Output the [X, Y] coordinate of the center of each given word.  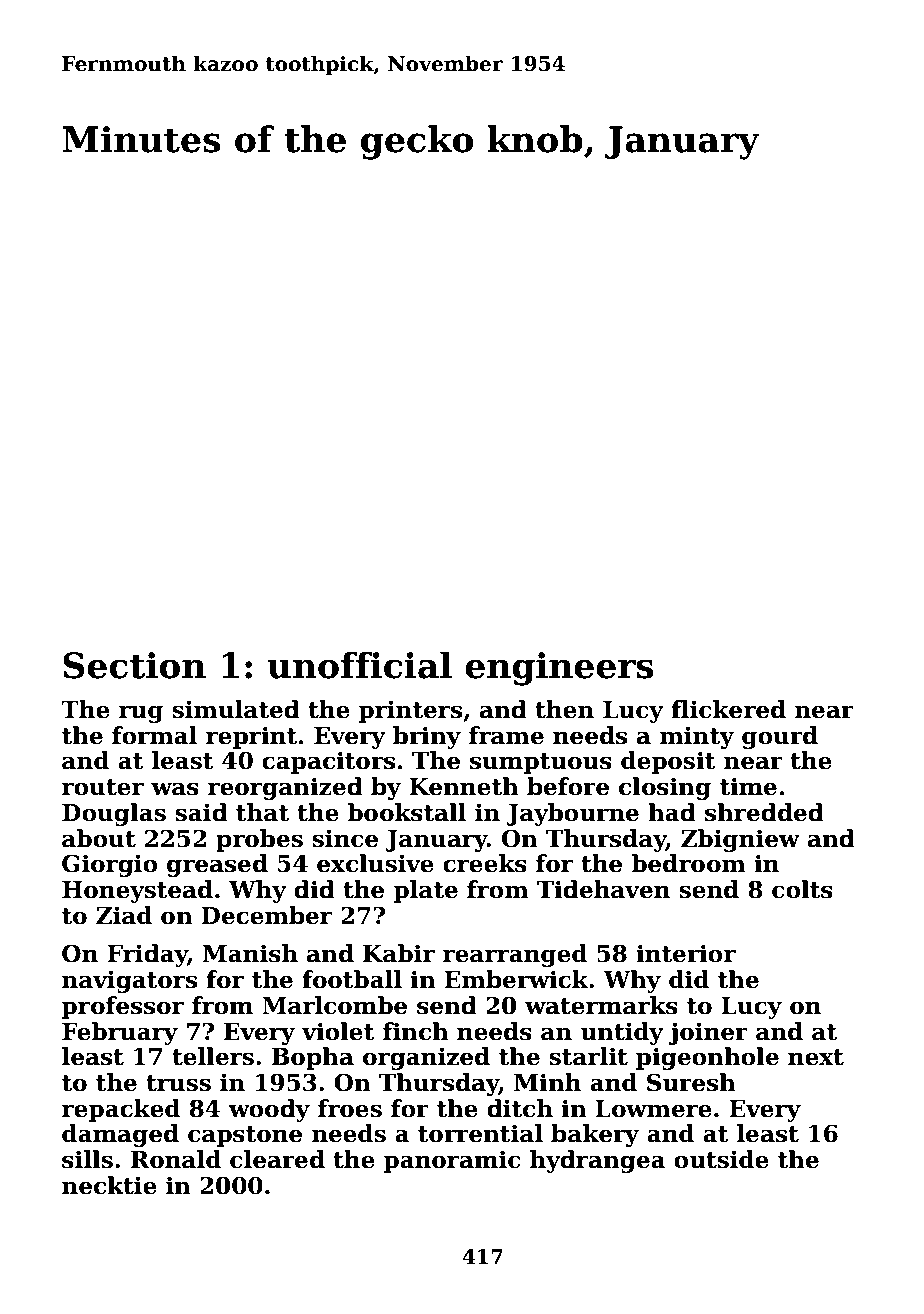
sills [87, 1159]
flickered [728, 709]
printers [410, 711]
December [266, 915]
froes [350, 1108]
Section [134, 665]
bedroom [689, 863]
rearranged [515, 955]
